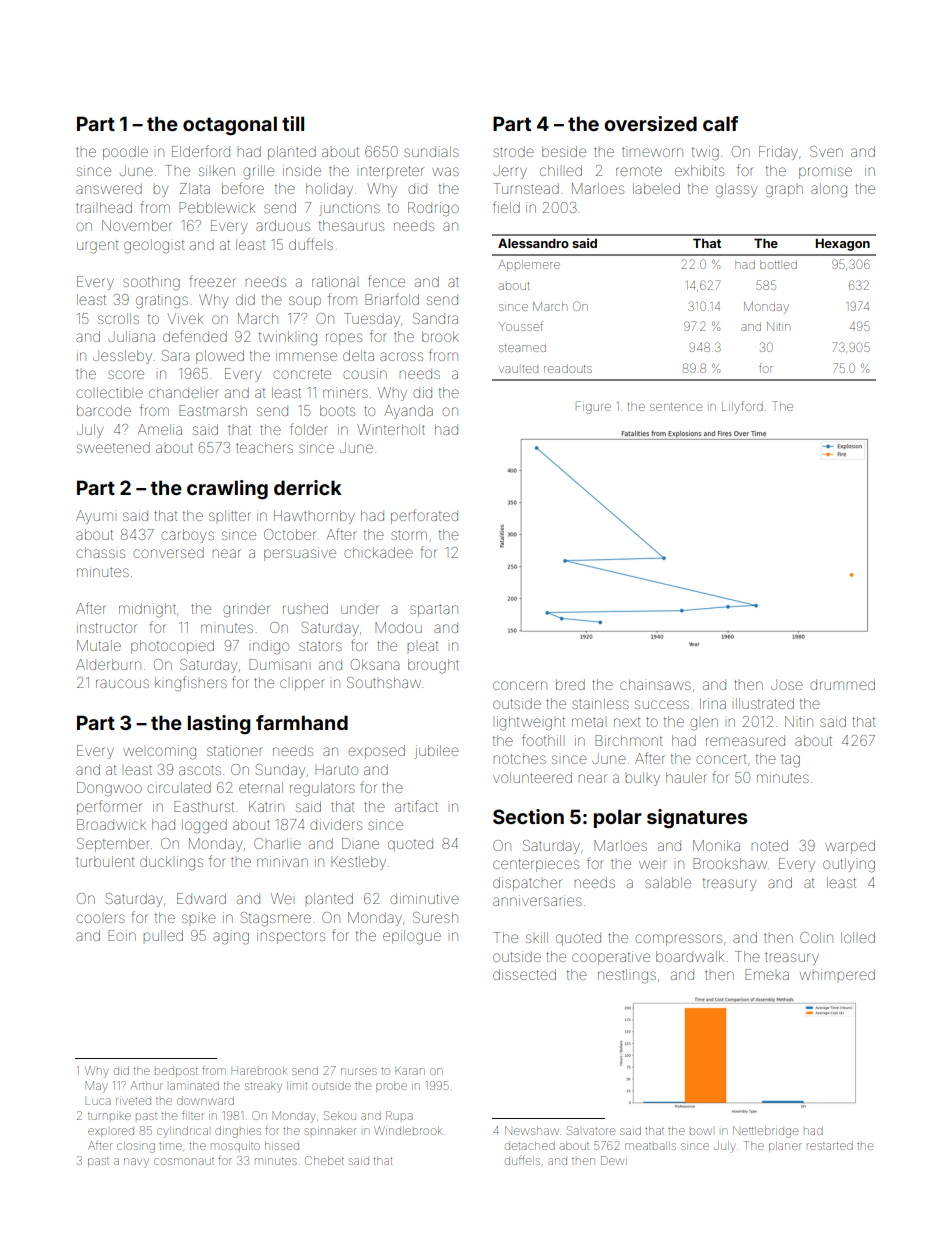 Image resolution: width=952 pixels, height=1233 pixels. I want to click on success, so click(662, 704).
